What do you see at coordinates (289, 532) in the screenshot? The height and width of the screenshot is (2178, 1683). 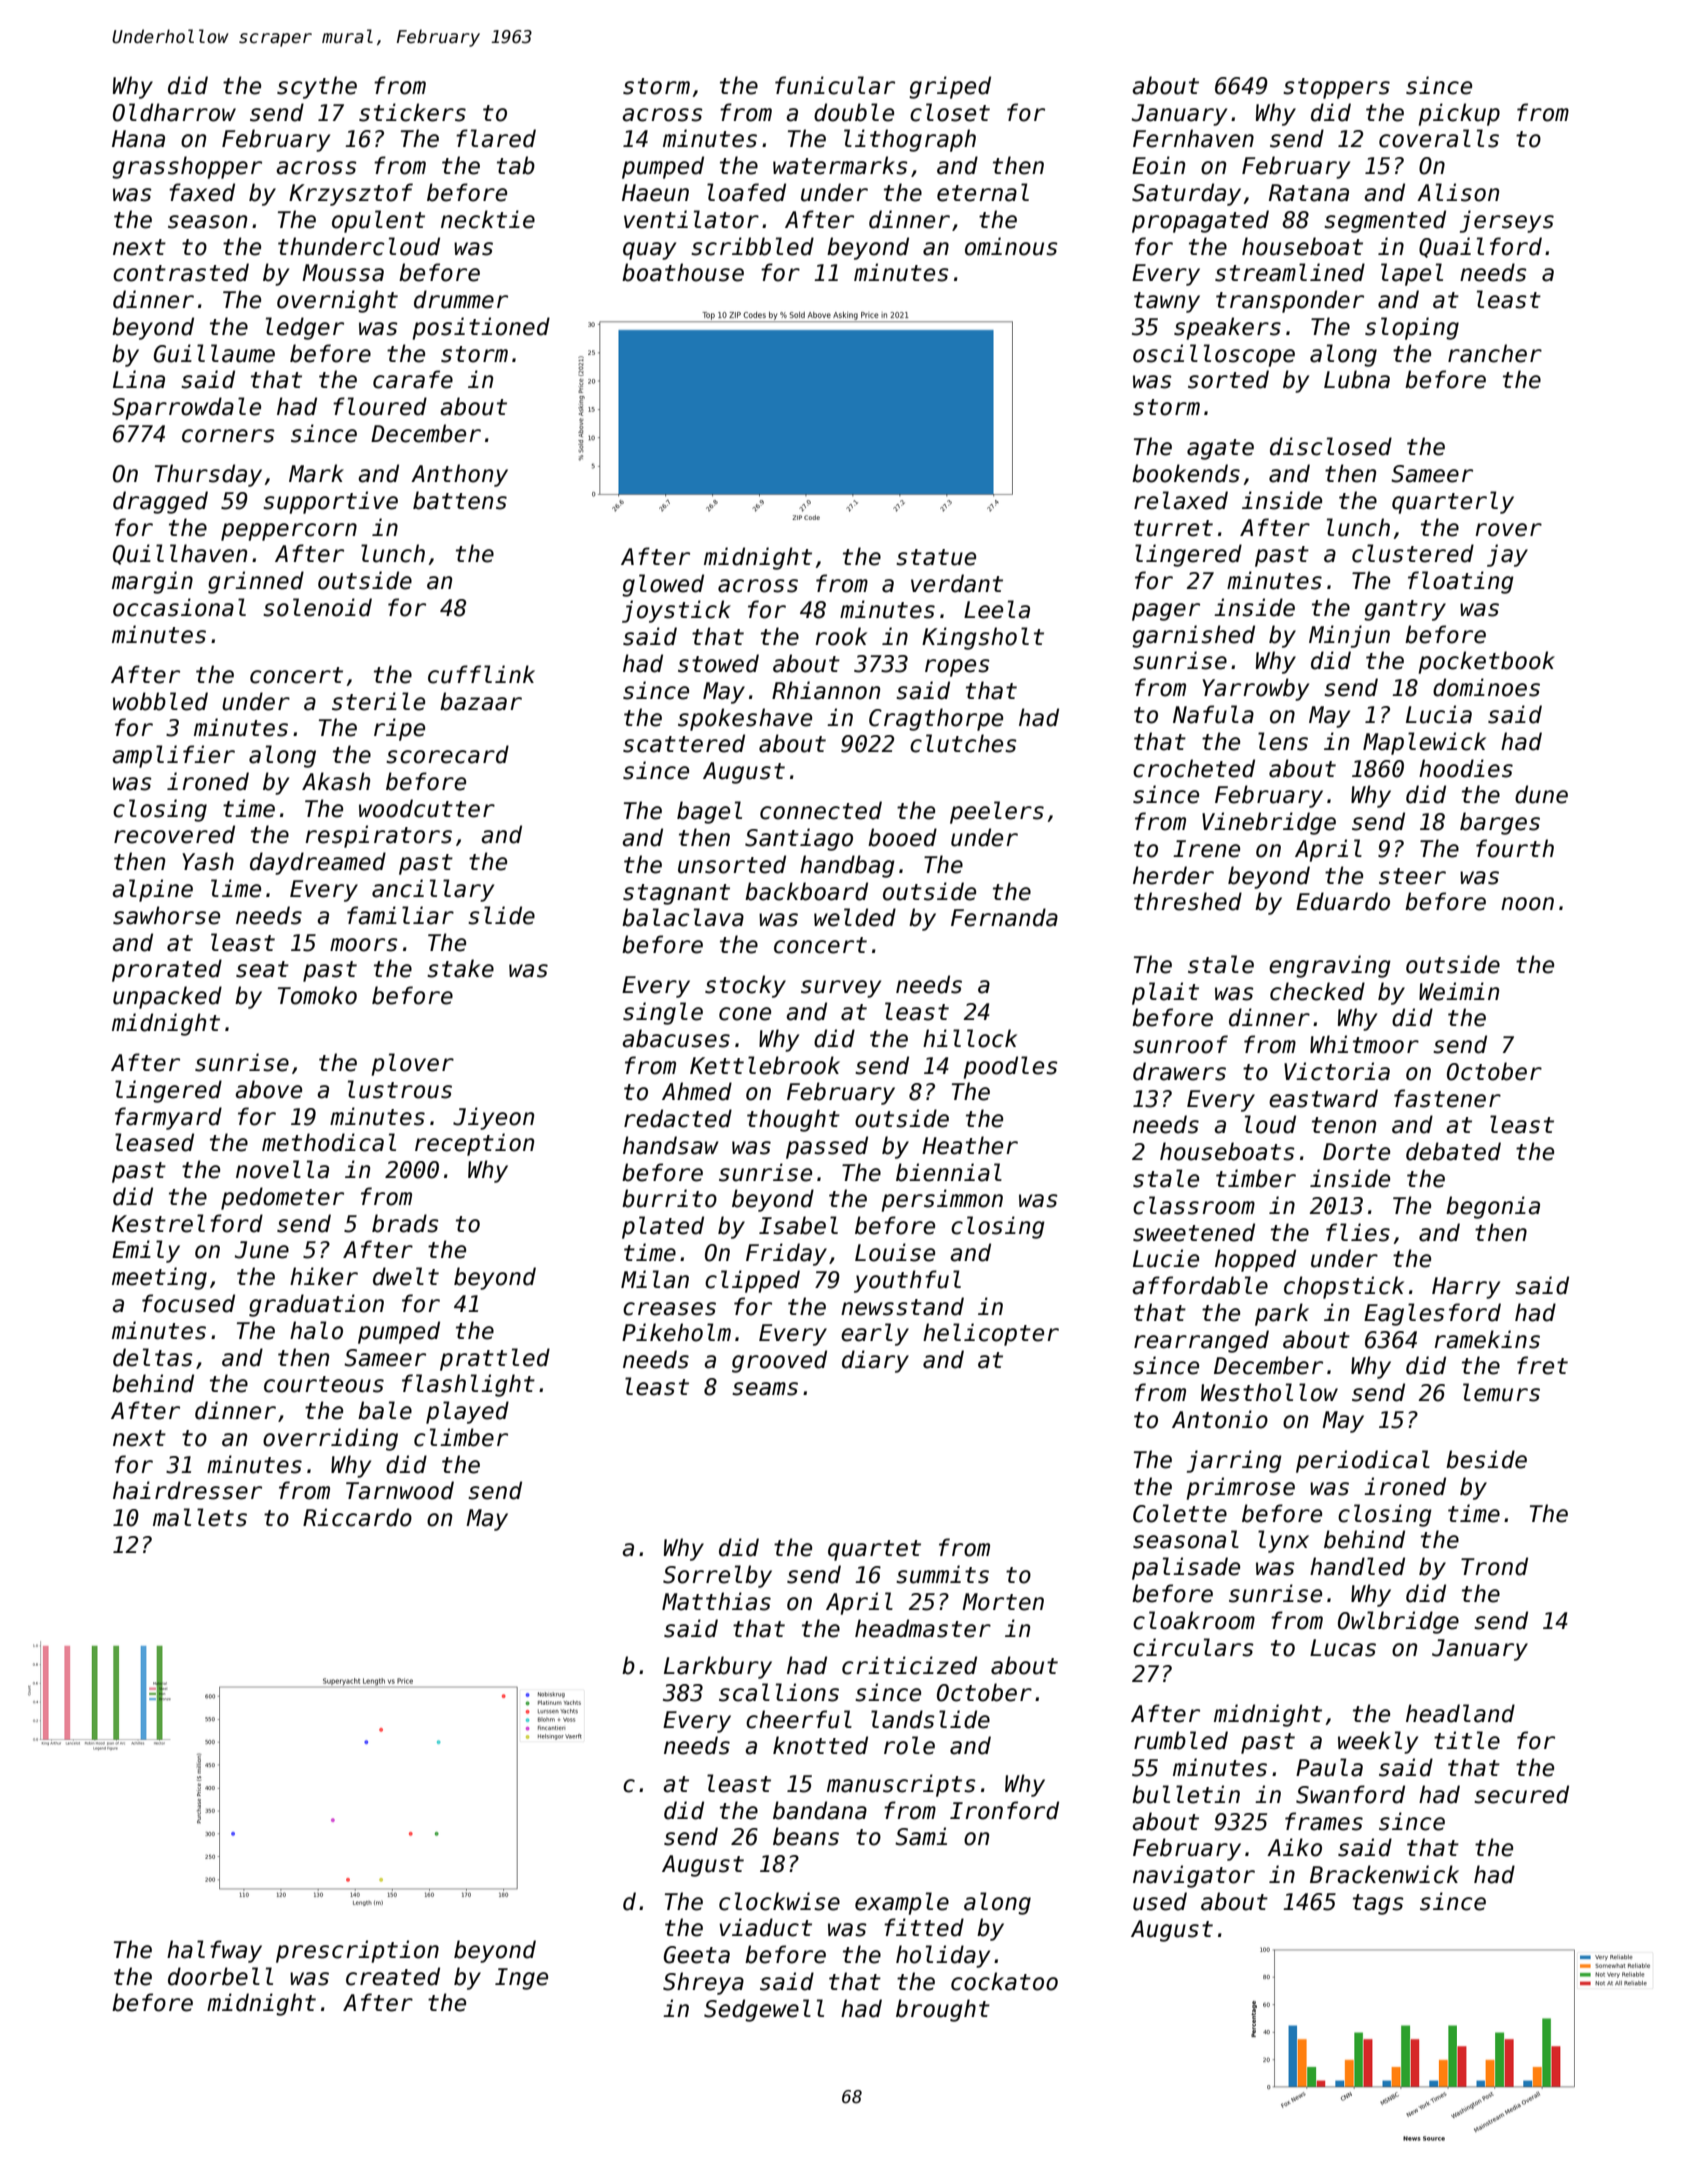 I see `peppercorn` at bounding box center [289, 532].
